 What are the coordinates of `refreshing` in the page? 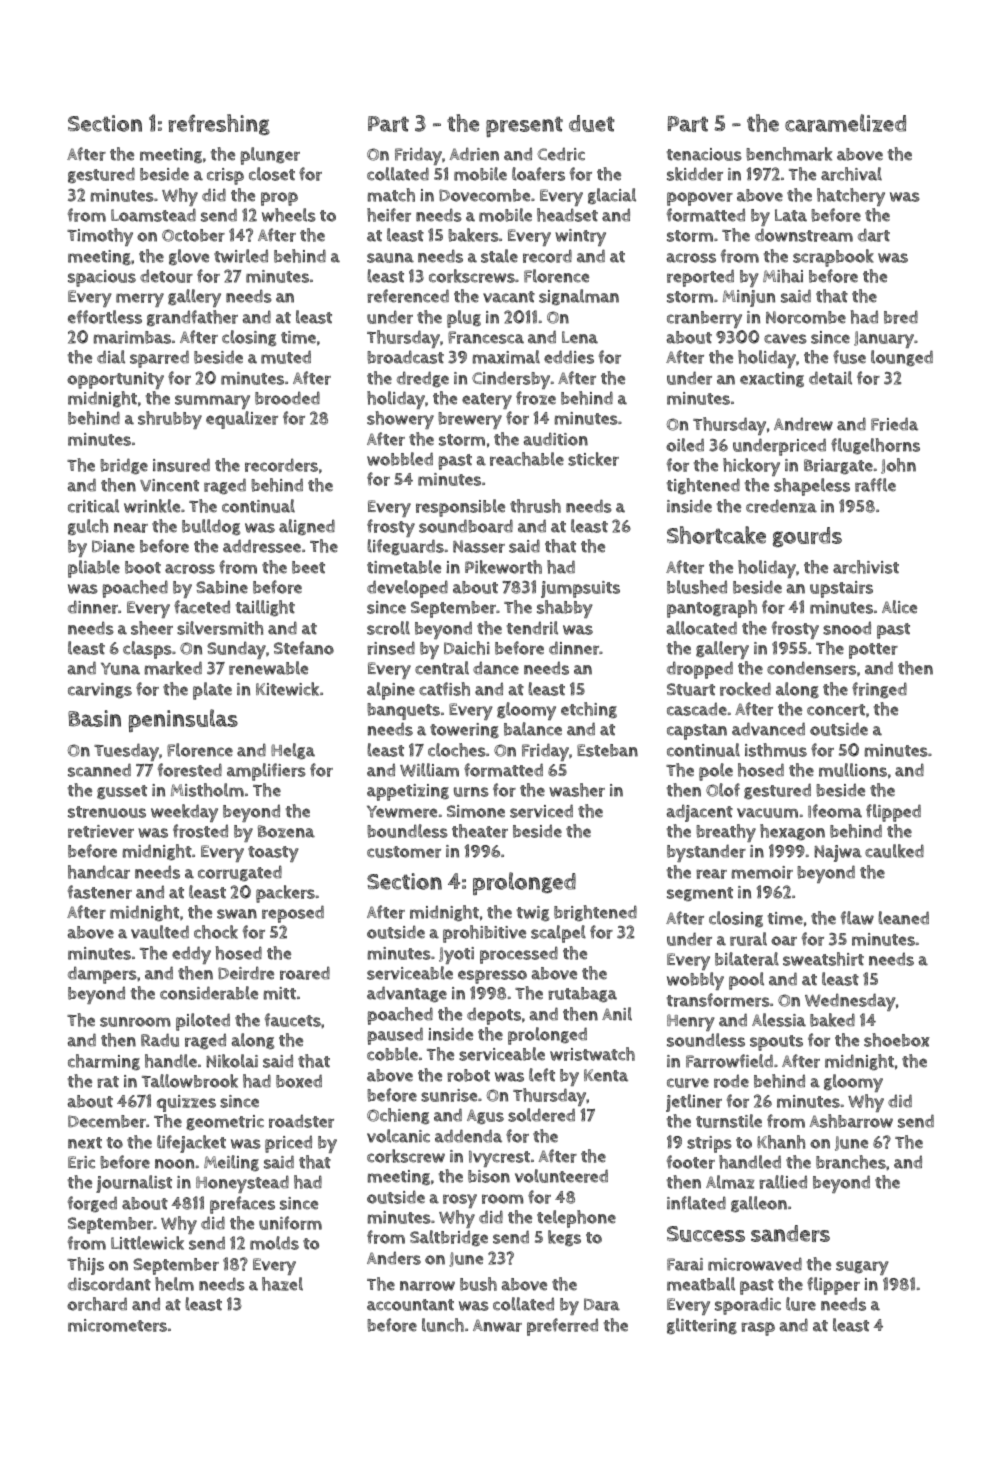 It's located at (219, 124).
